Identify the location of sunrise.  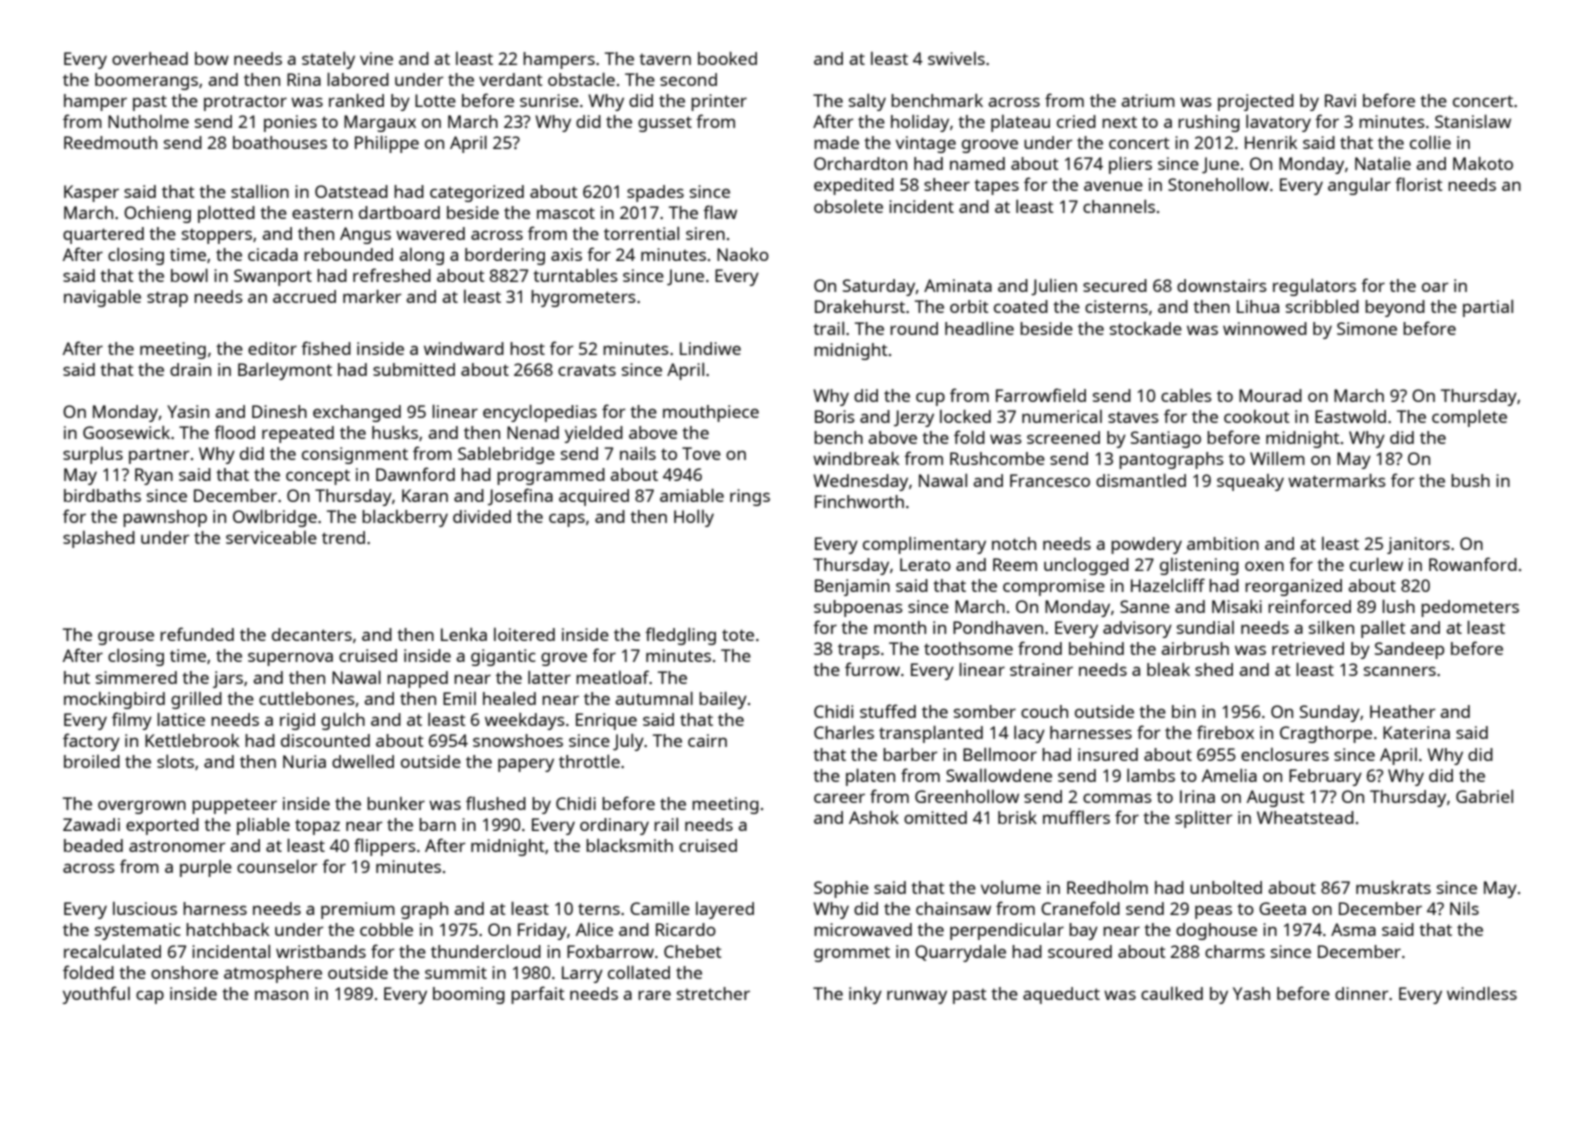
(549, 100).
